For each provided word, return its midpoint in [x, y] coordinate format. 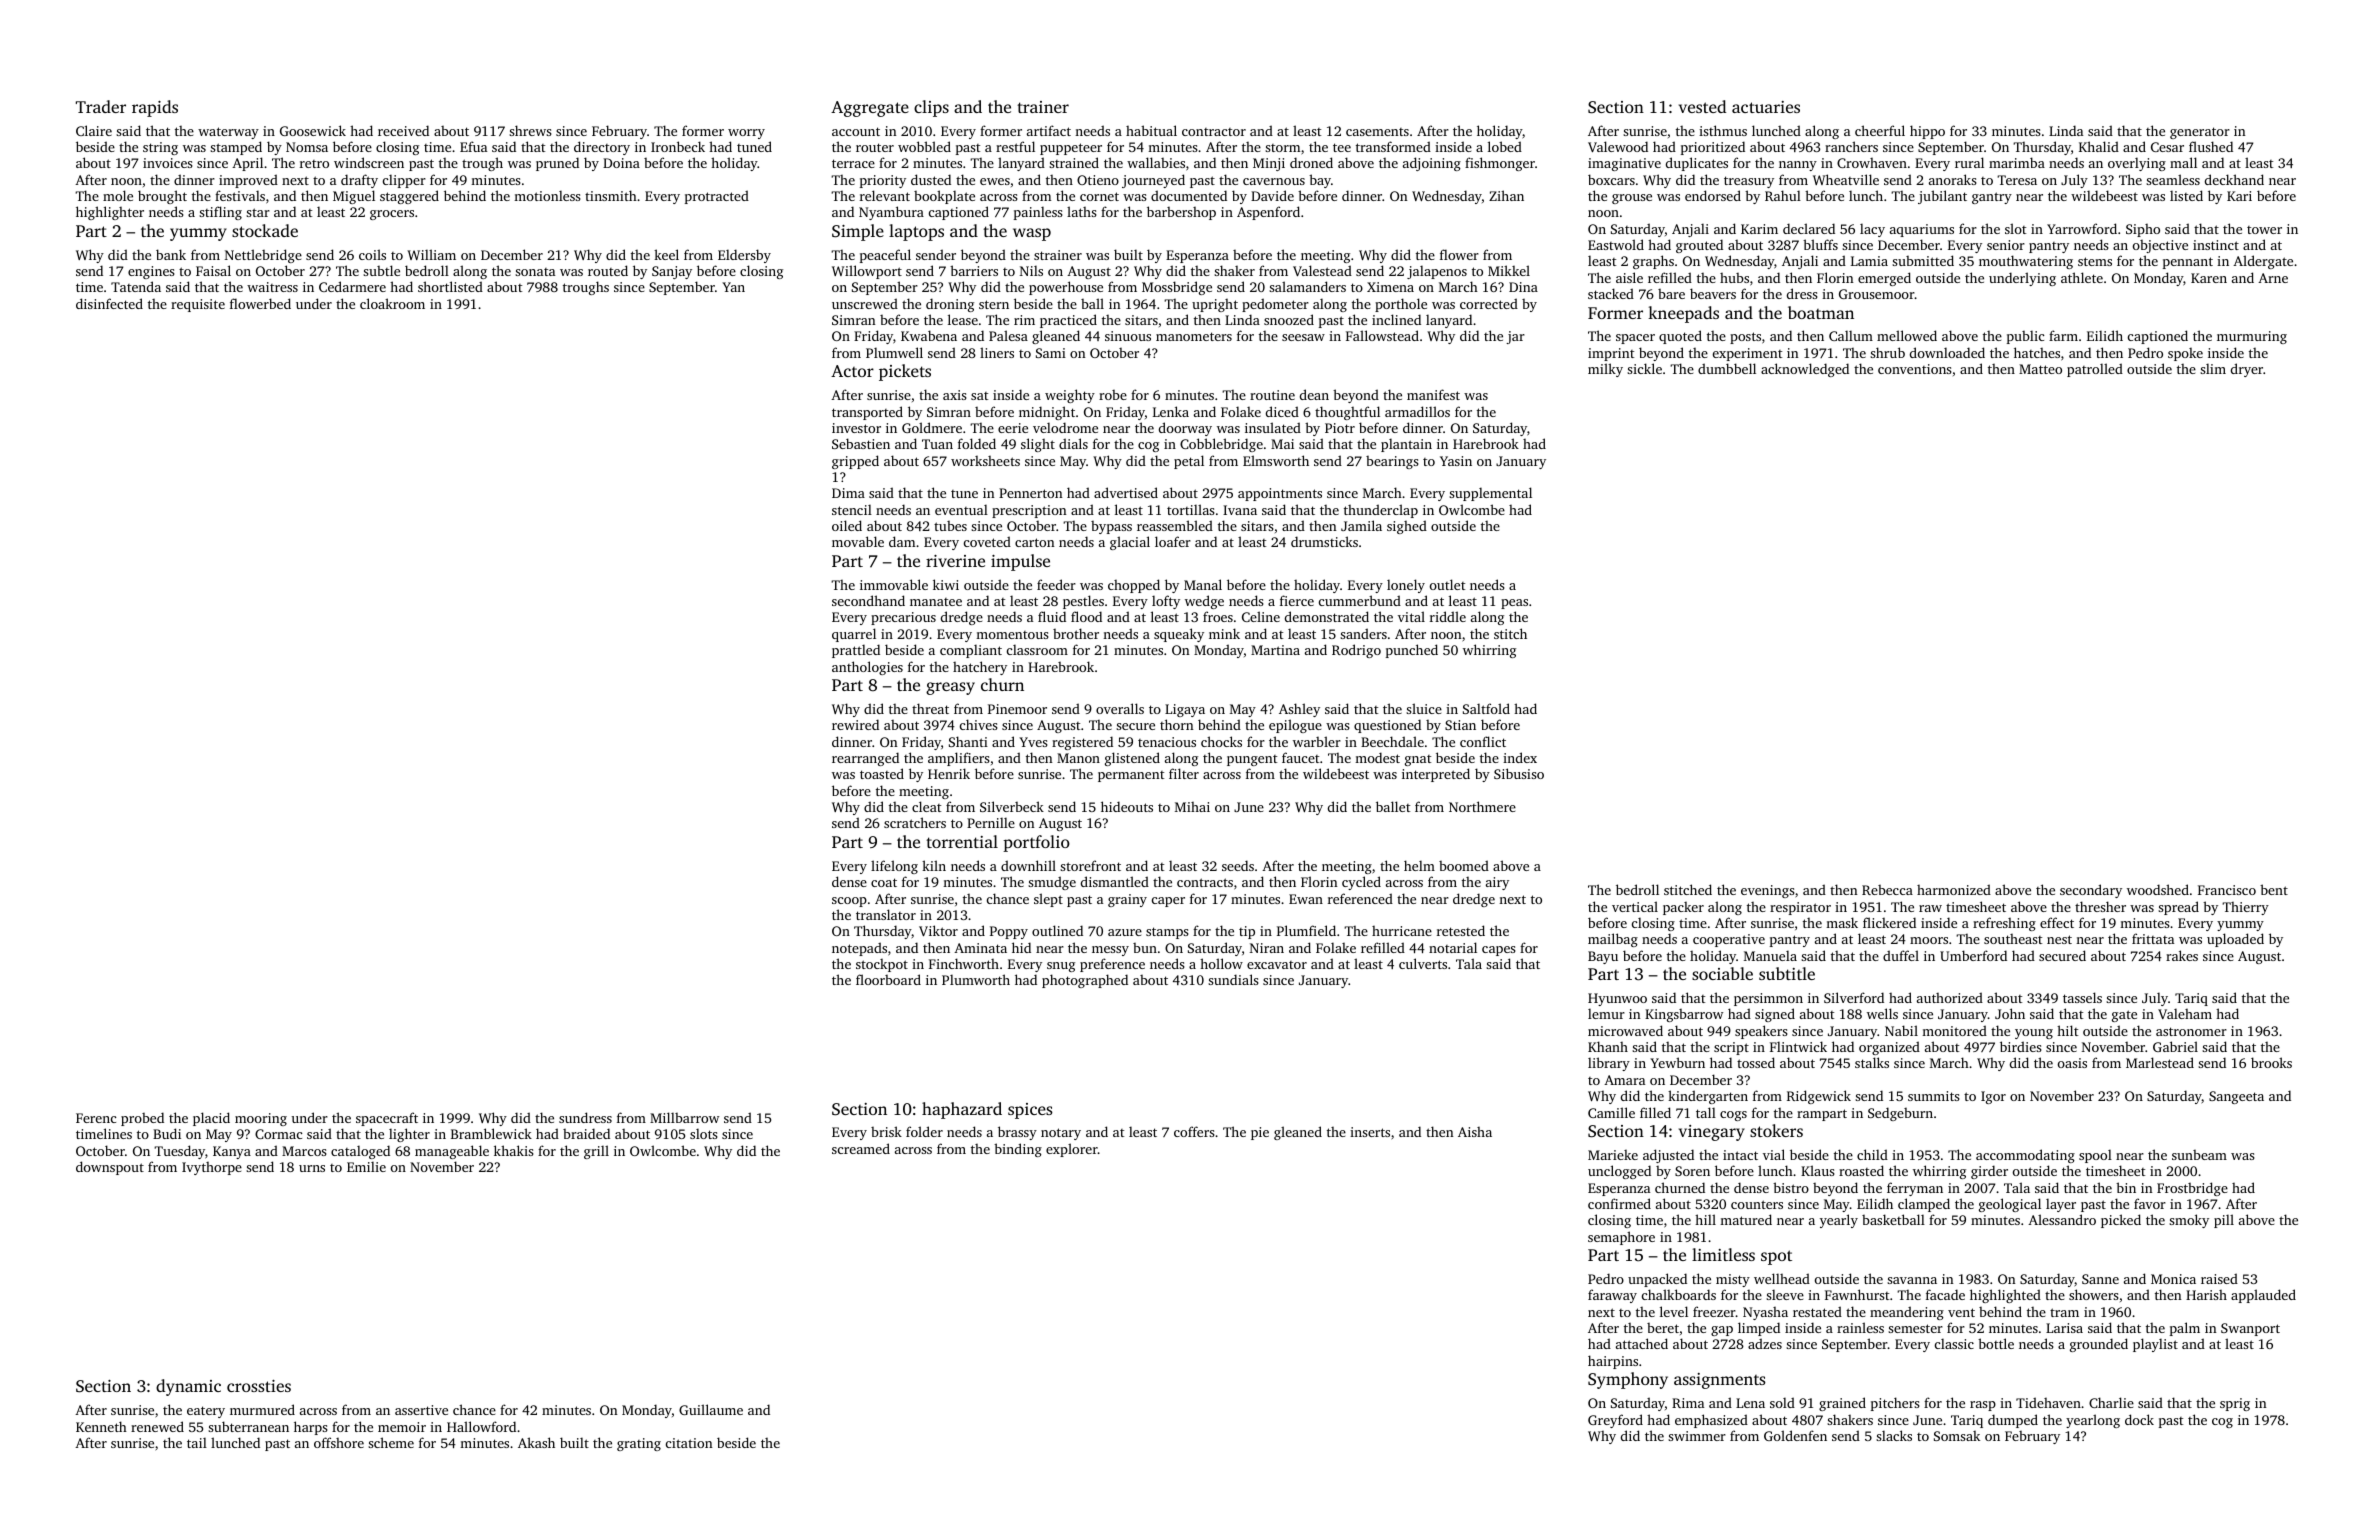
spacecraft [387, 1119]
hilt [2067, 1030]
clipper [404, 181]
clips [931, 108]
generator [2200, 133]
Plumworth [976, 979]
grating [639, 1444]
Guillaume [711, 1409]
